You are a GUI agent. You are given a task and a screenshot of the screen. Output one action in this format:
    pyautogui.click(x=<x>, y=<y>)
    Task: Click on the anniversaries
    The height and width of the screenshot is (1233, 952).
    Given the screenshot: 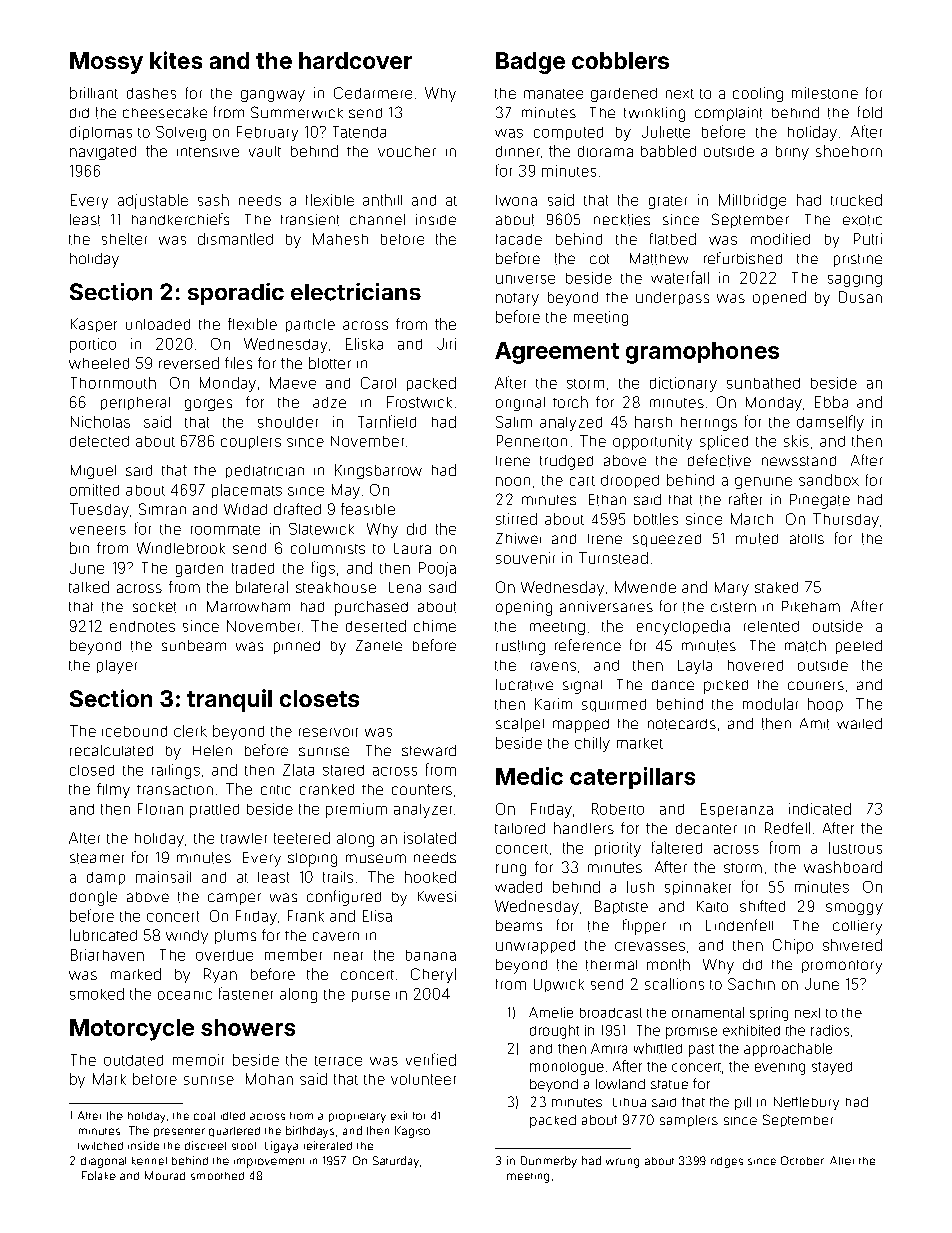 What is the action you would take?
    pyautogui.click(x=606, y=606)
